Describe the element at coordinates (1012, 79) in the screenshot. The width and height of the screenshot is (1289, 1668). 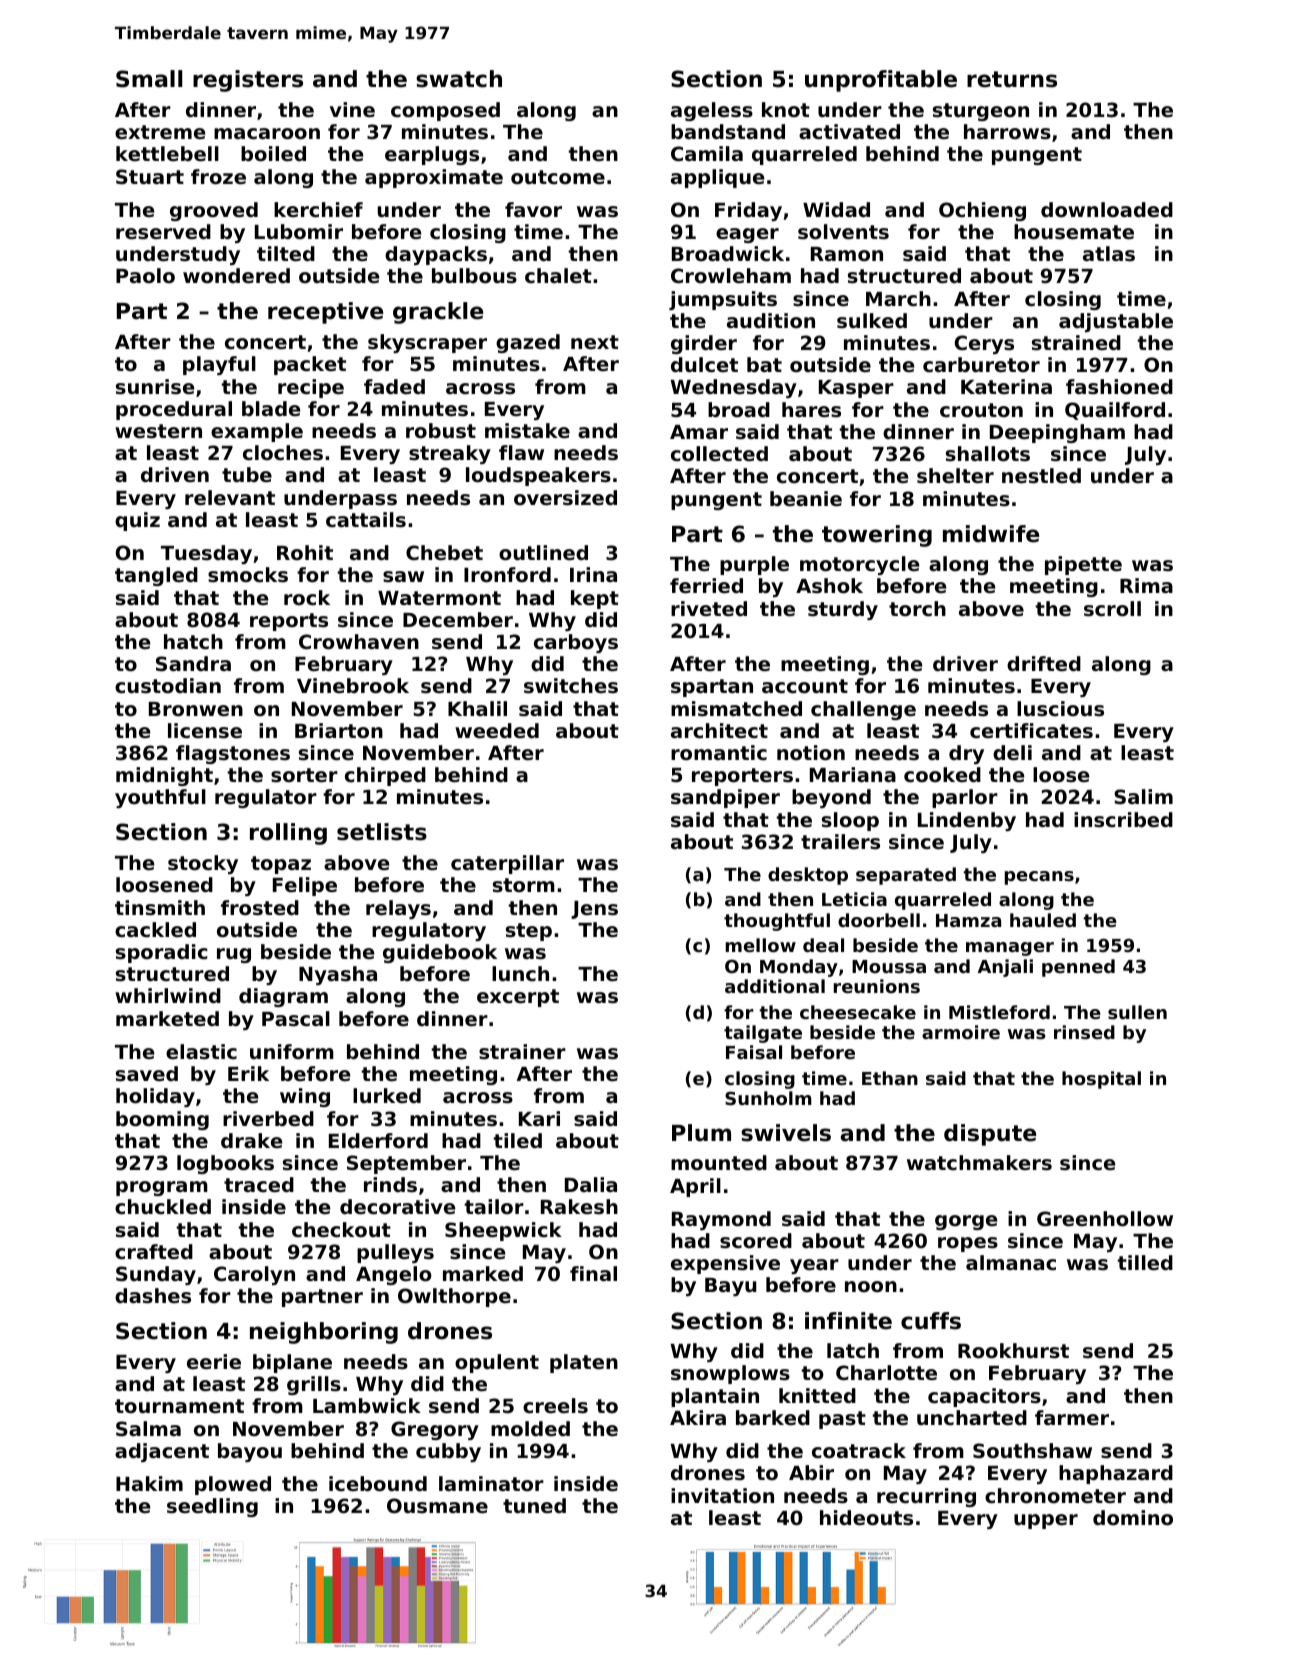
I see `returns` at that location.
